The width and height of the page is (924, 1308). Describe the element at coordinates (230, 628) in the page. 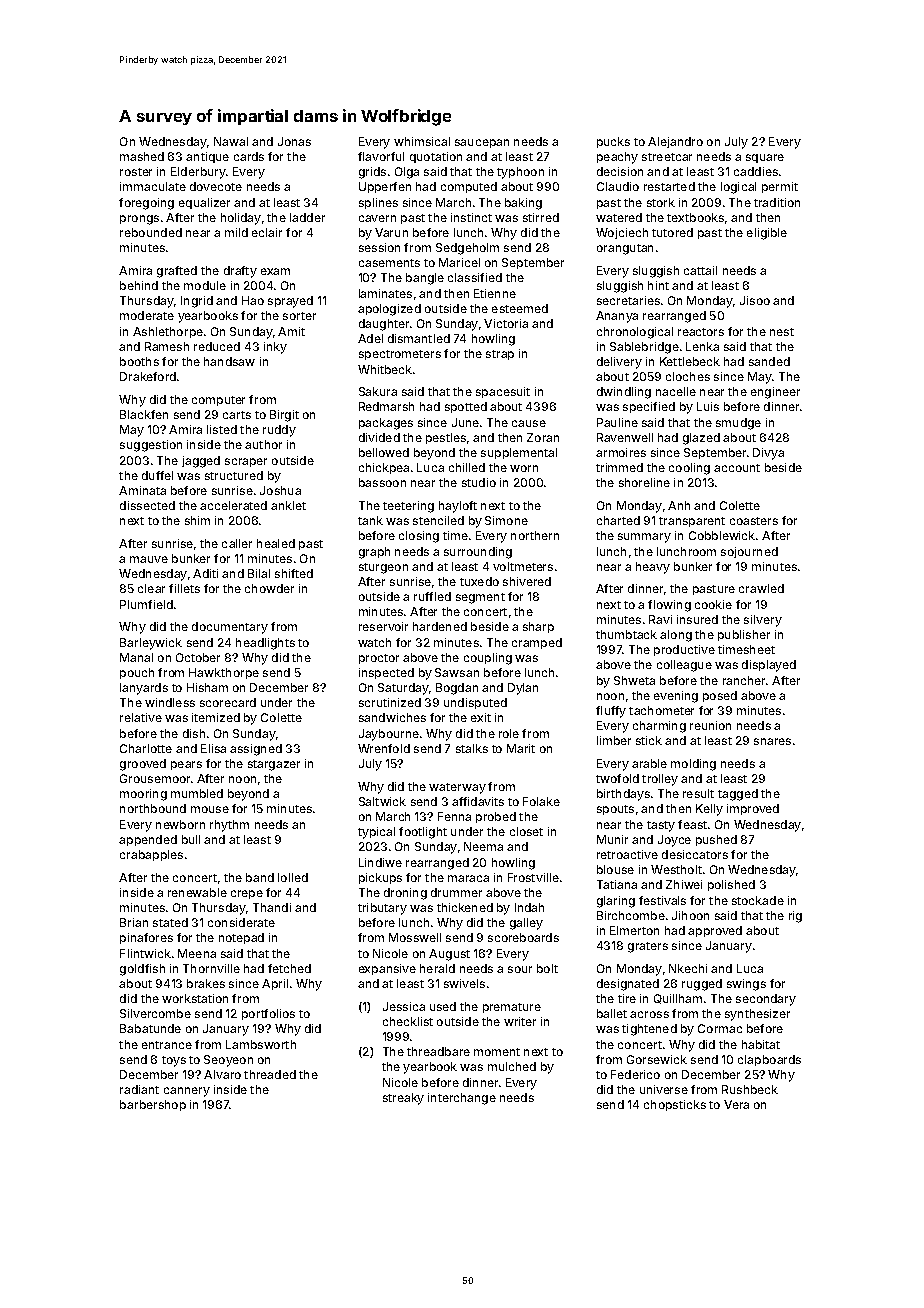

I see `documentary` at that location.
